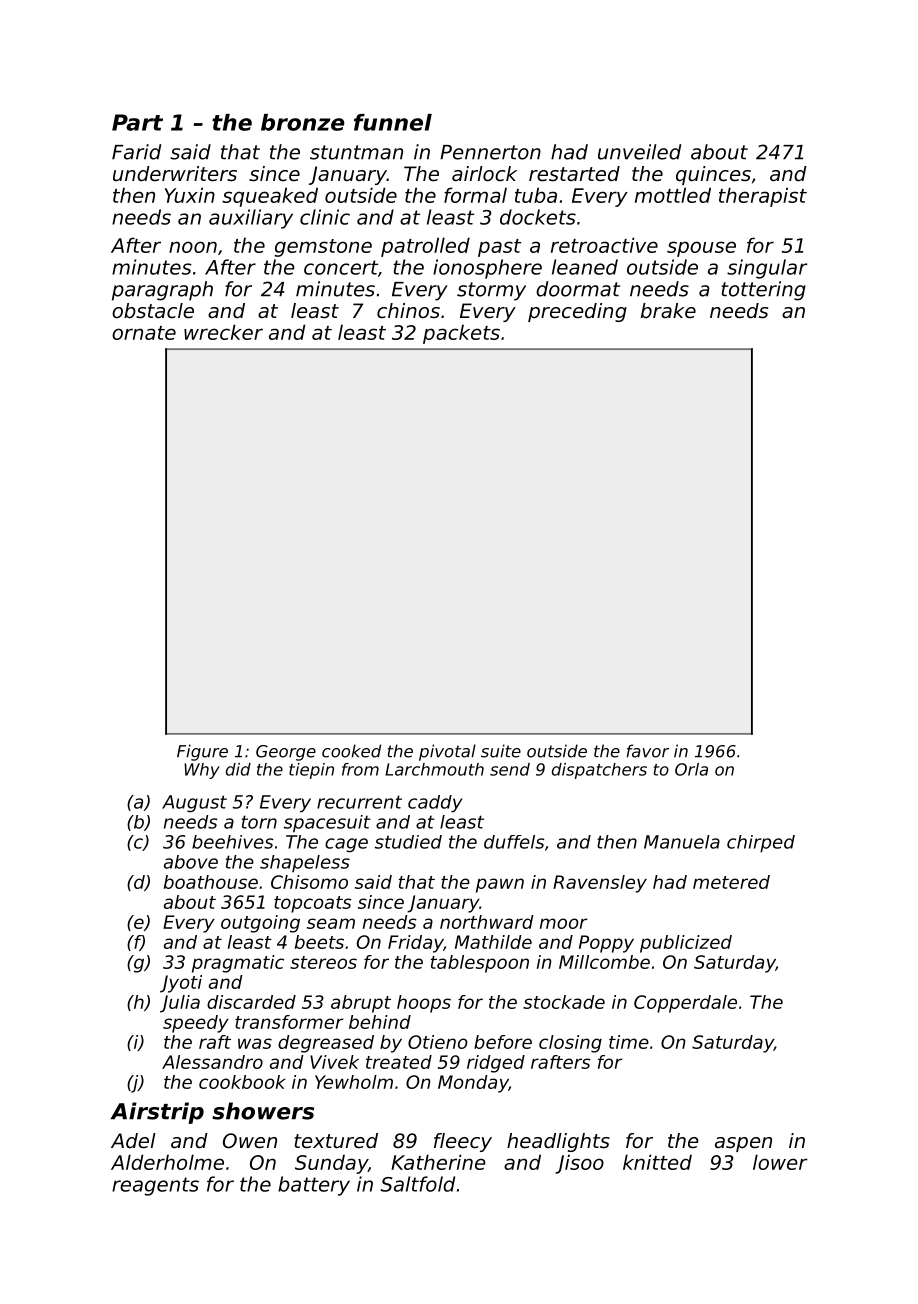 The width and height of the screenshot is (918, 1304). What do you see at coordinates (202, 752) in the screenshot?
I see `Figure` at bounding box center [202, 752].
